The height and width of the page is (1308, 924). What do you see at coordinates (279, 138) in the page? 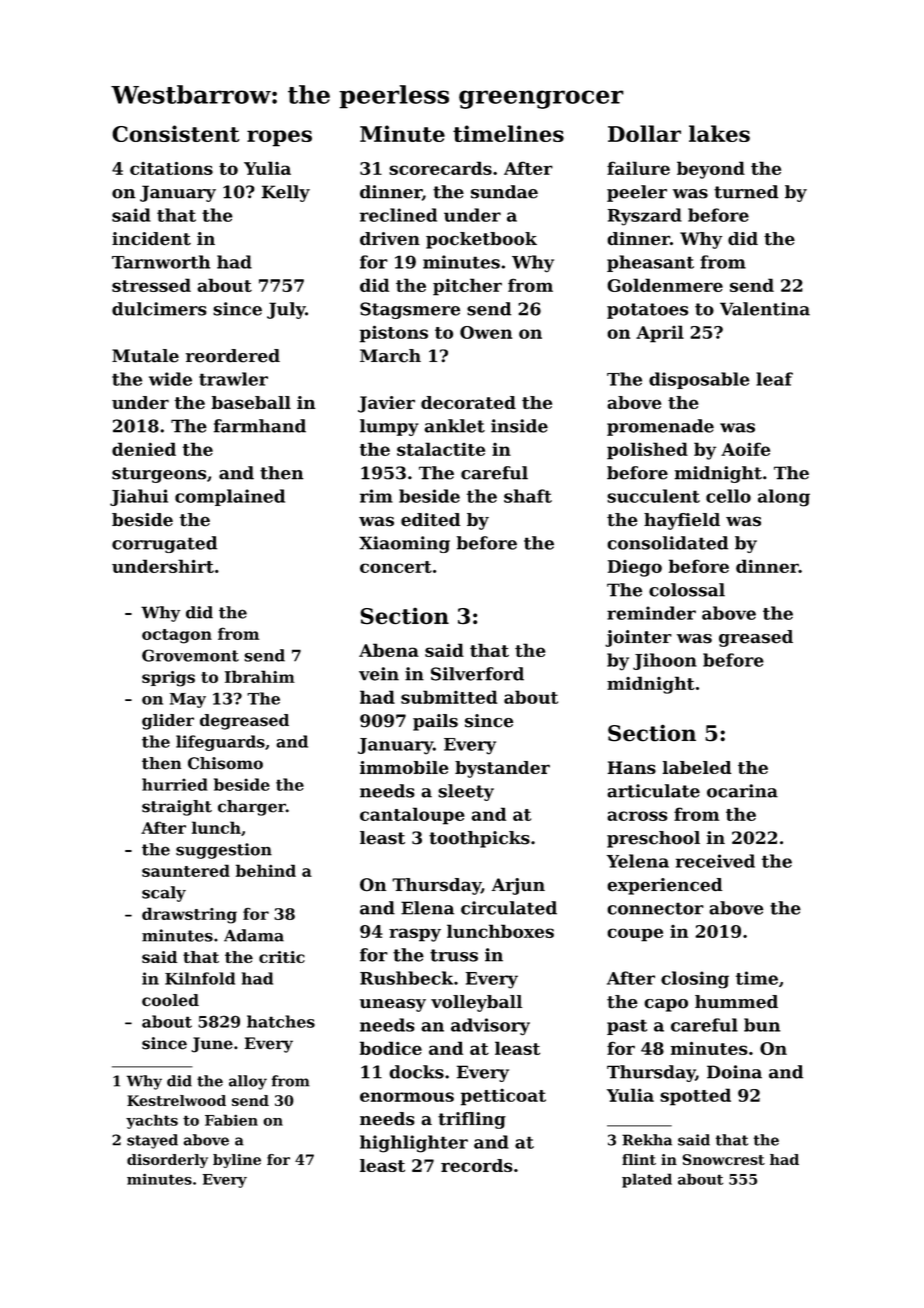
I see `ropes` at bounding box center [279, 138].
